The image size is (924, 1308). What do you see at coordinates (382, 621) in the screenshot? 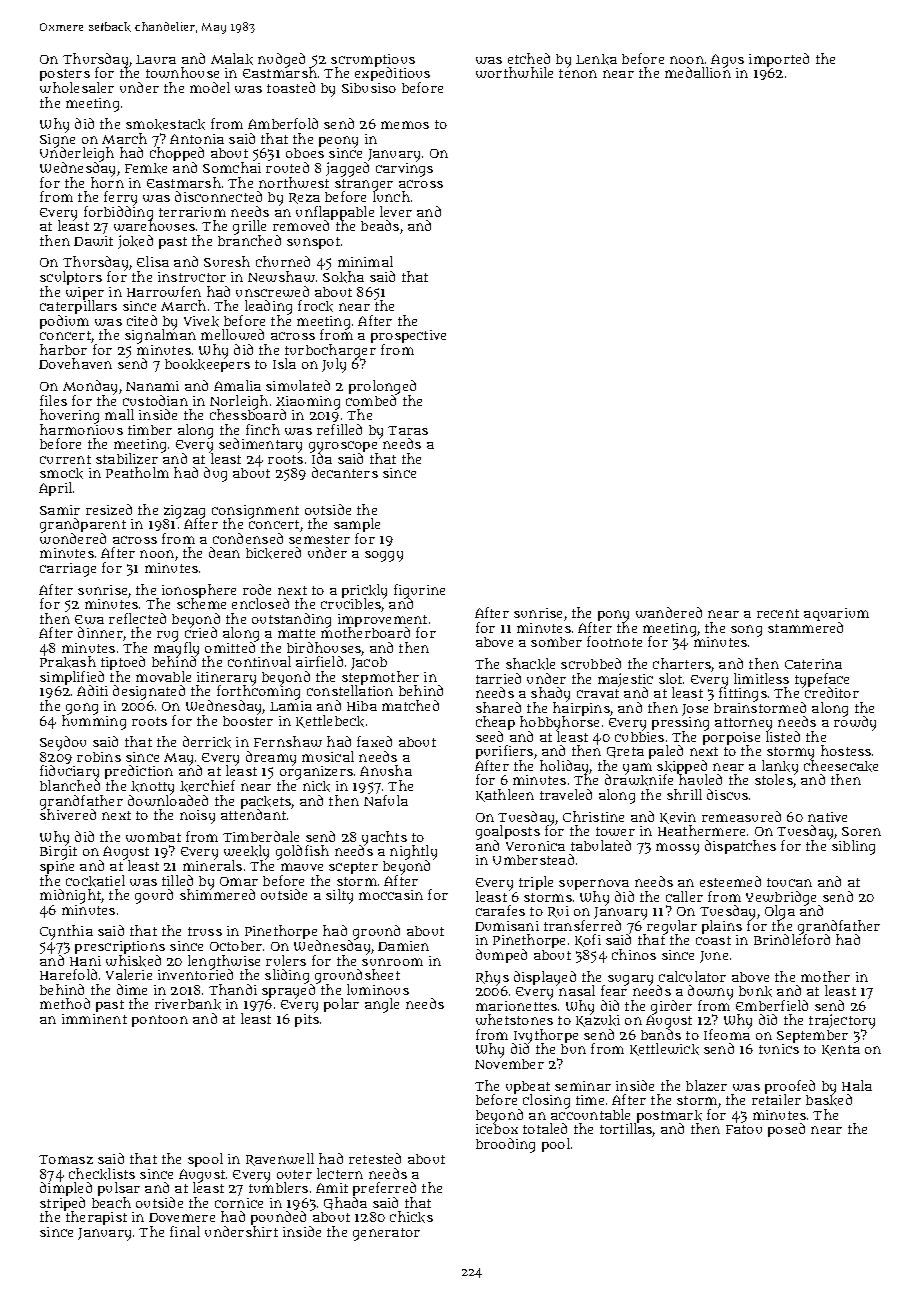
I see `improvement` at bounding box center [382, 621].
